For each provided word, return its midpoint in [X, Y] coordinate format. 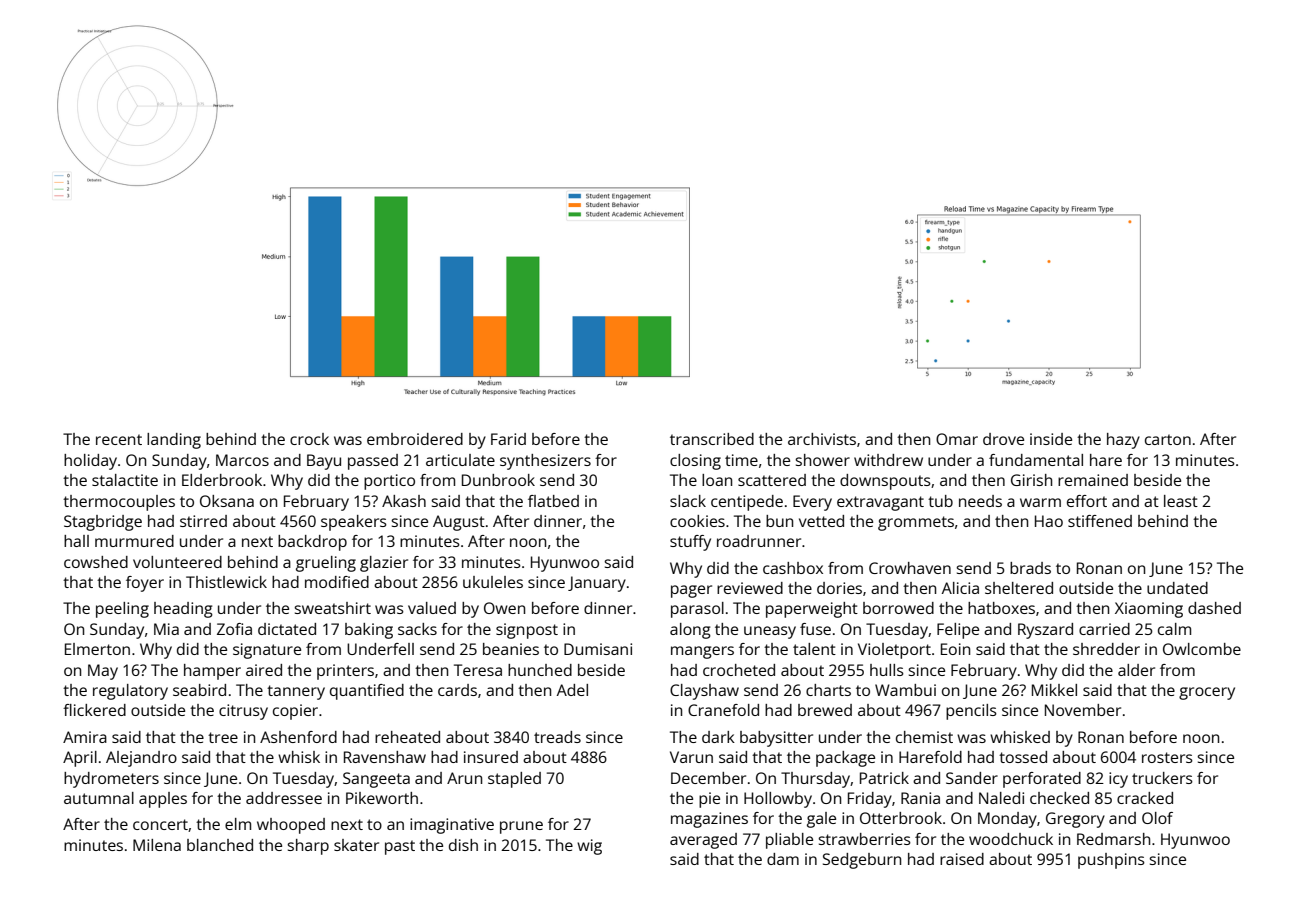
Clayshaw [704, 692]
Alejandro [141, 759]
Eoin [955, 649]
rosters [1167, 757]
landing [174, 441]
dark [718, 737]
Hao [1049, 521]
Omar [957, 439]
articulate [460, 460]
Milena [157, 845]
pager [691, 591]
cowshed [96, 562]
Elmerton [97, 649]
